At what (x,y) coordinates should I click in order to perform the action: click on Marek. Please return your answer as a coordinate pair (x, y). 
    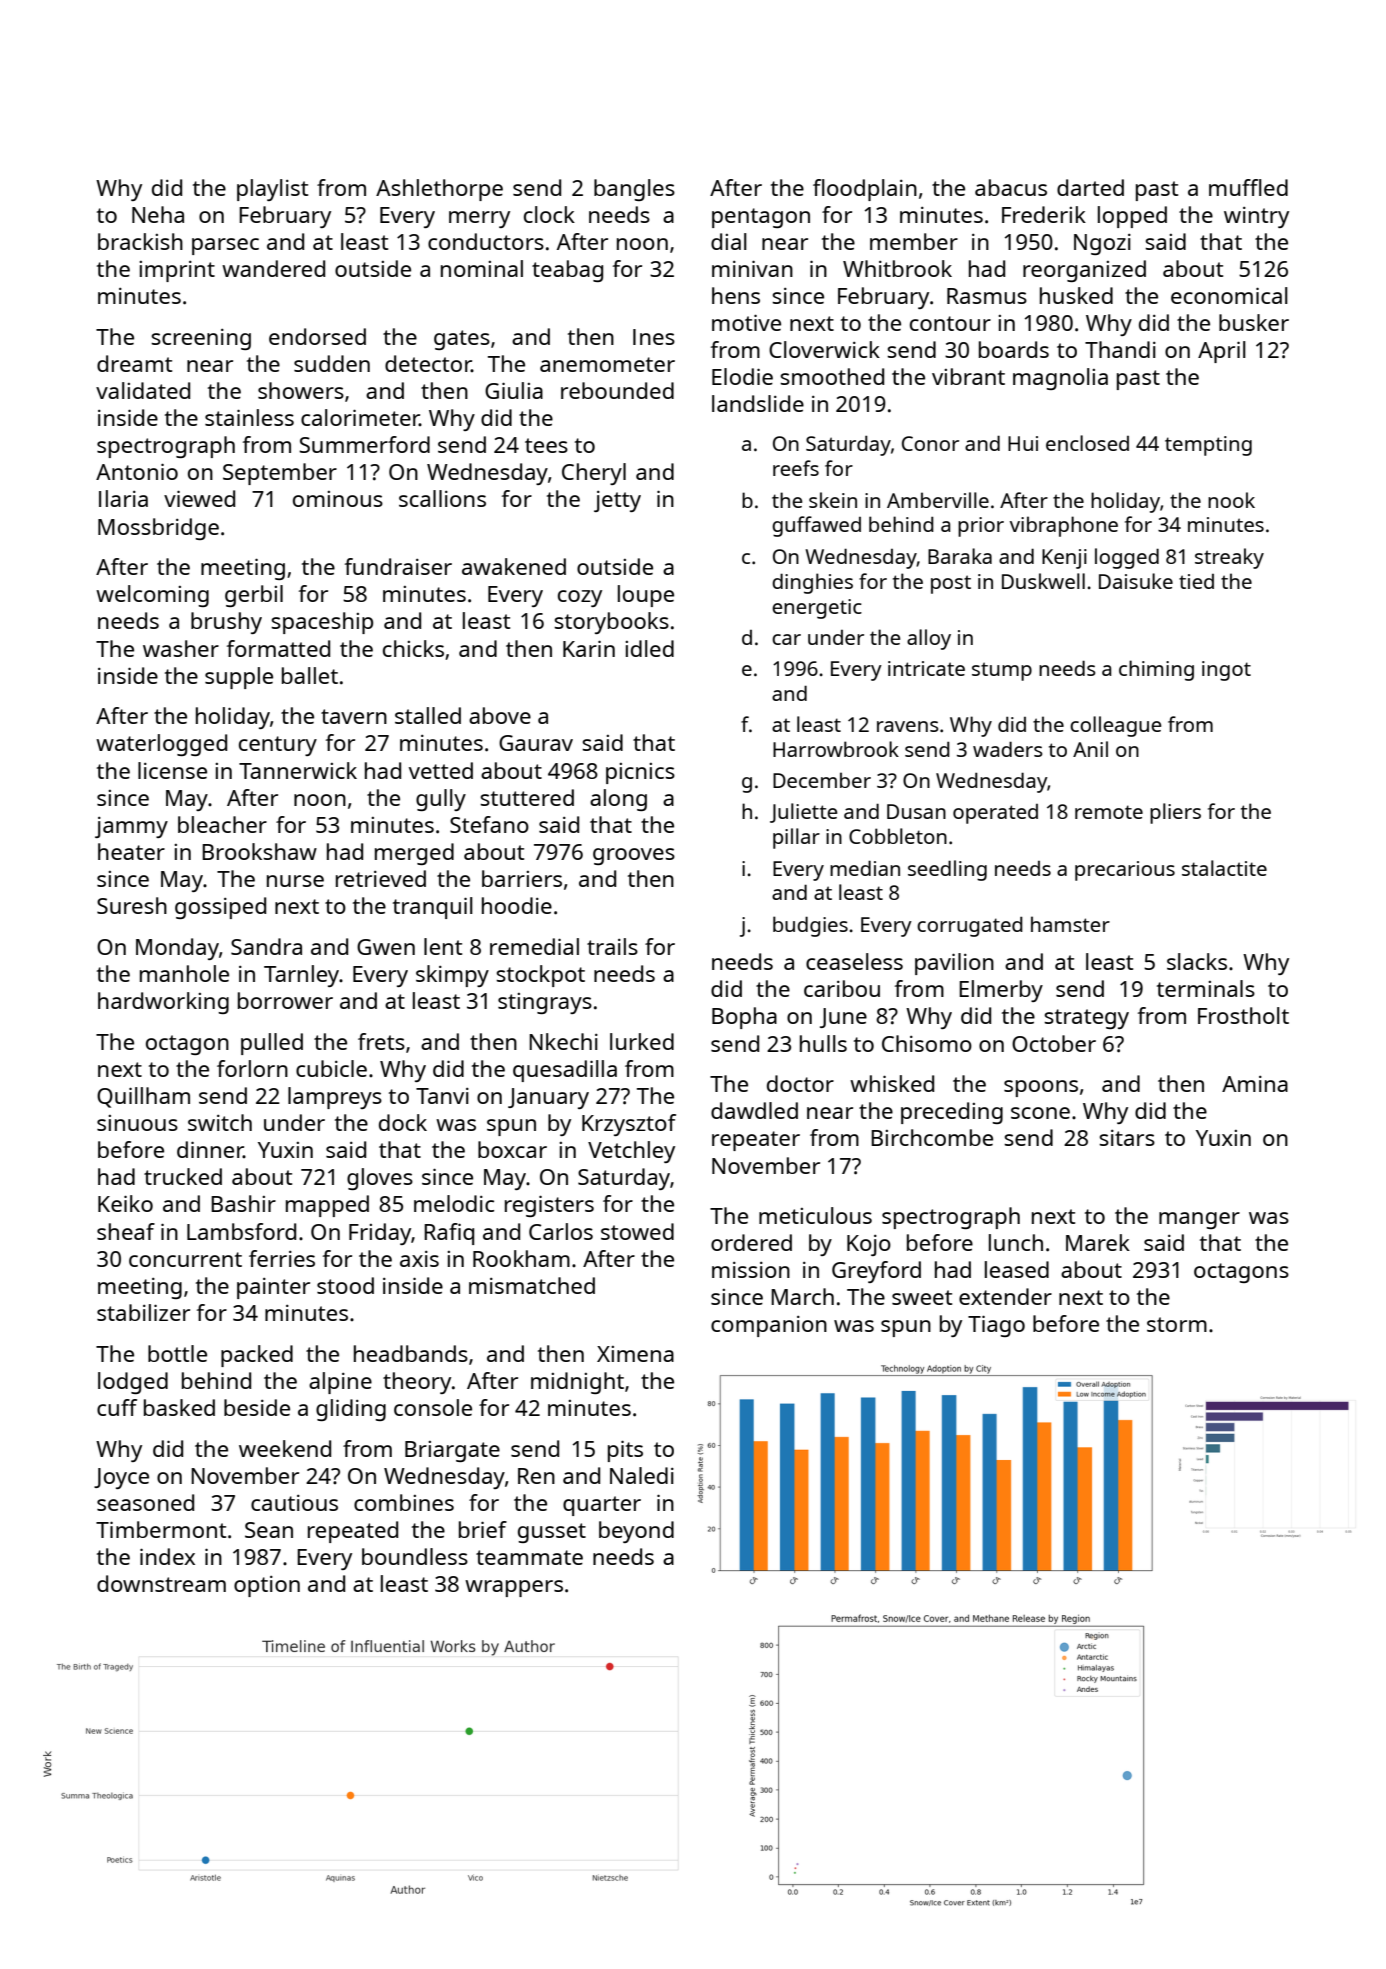
    Looking at the image, I should click on (1098, 1242).
